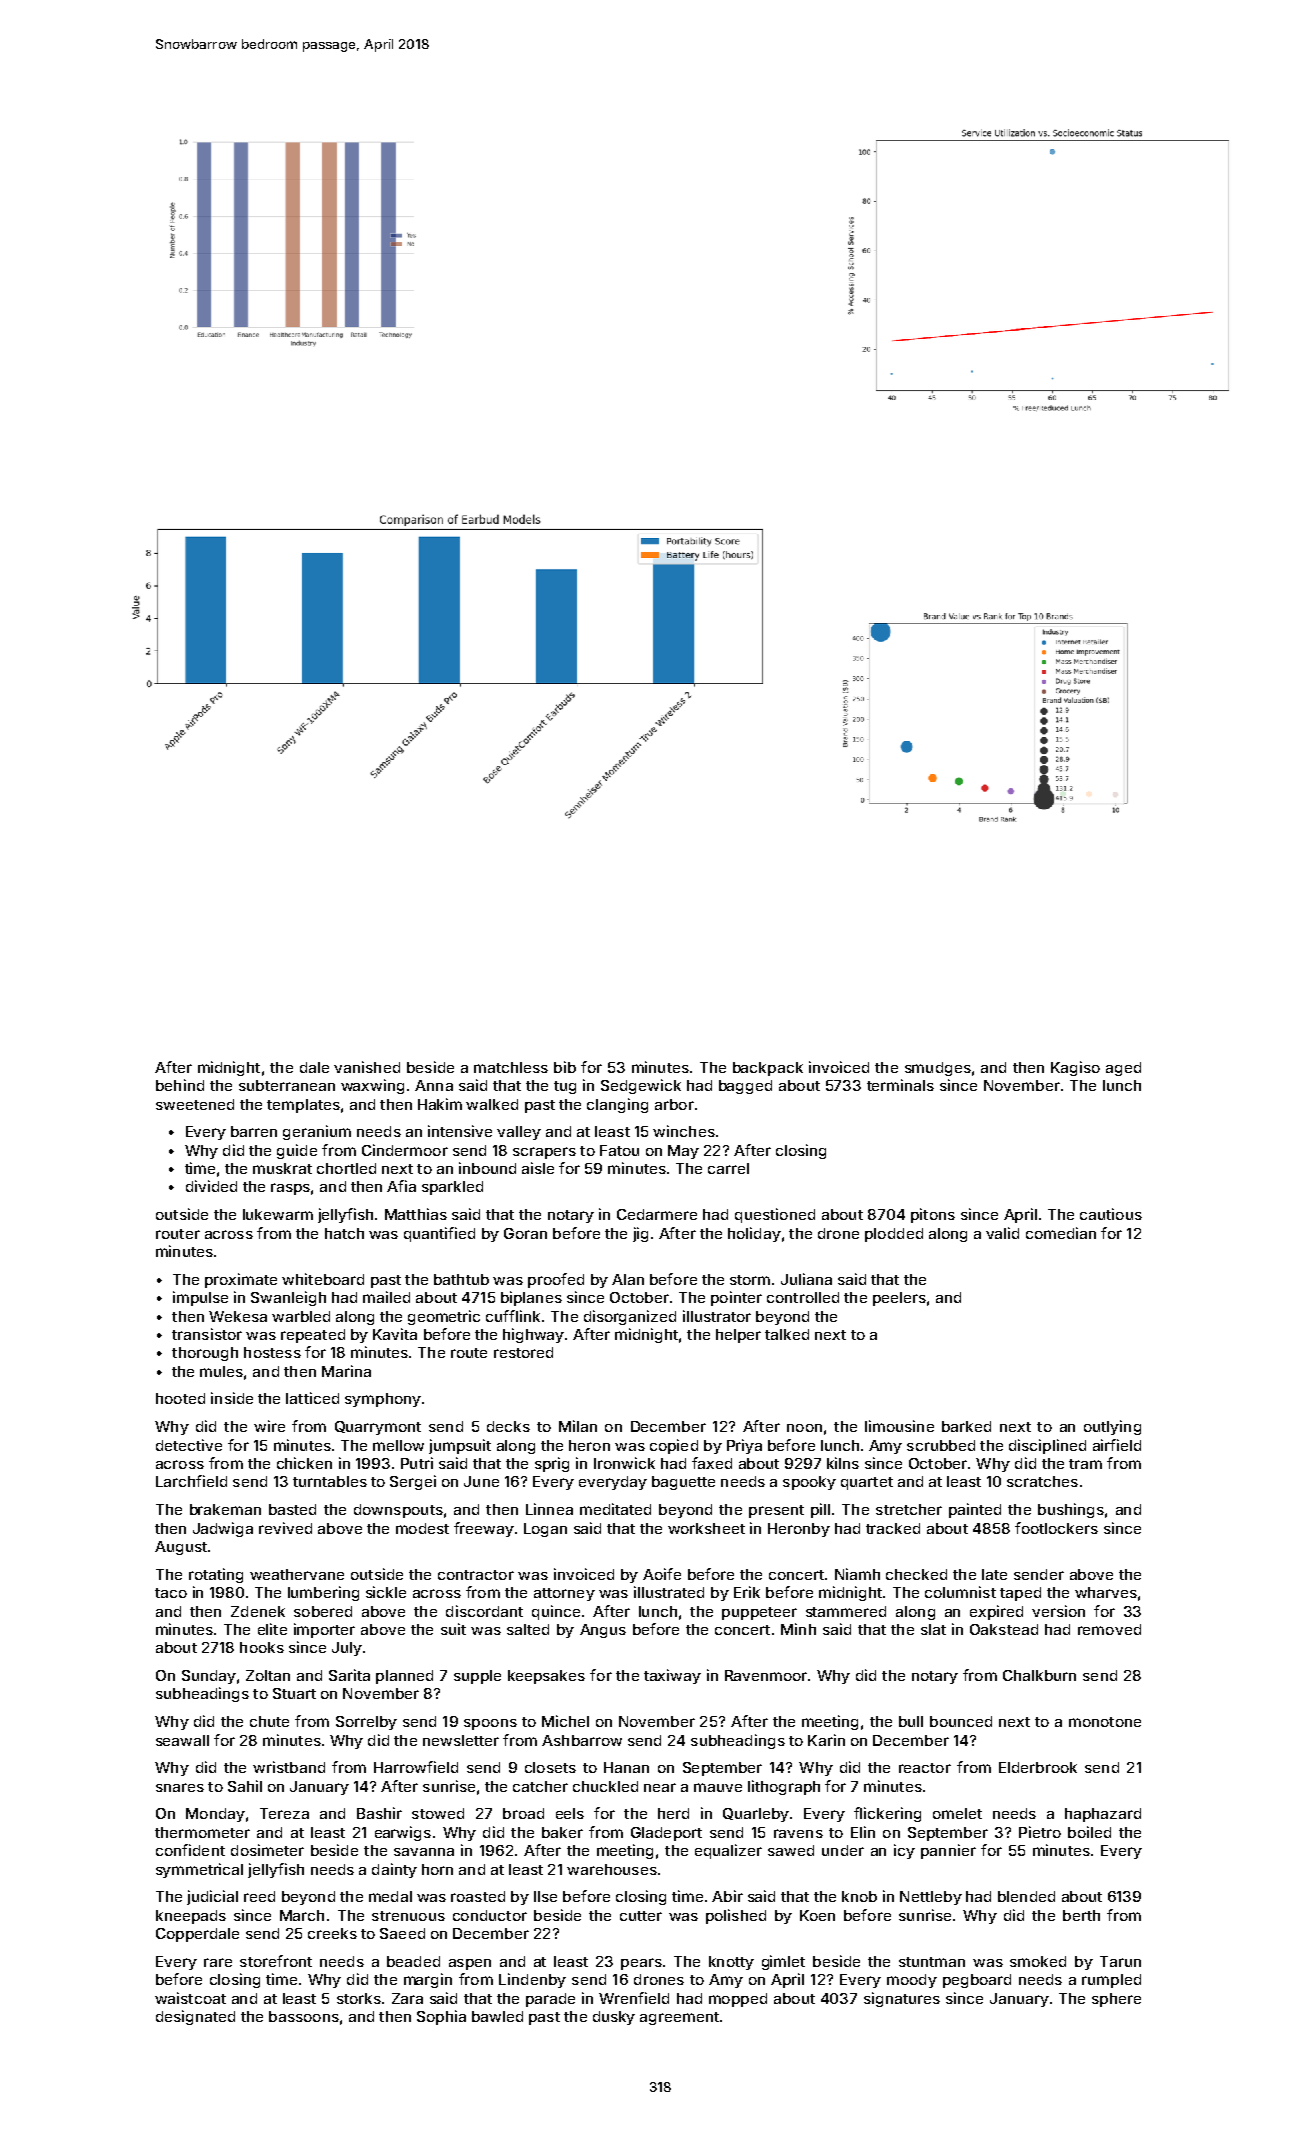  What do you see at coordinates (768, 1069) in the document?
I see `backpack` at bounding box center [768, 1069].
